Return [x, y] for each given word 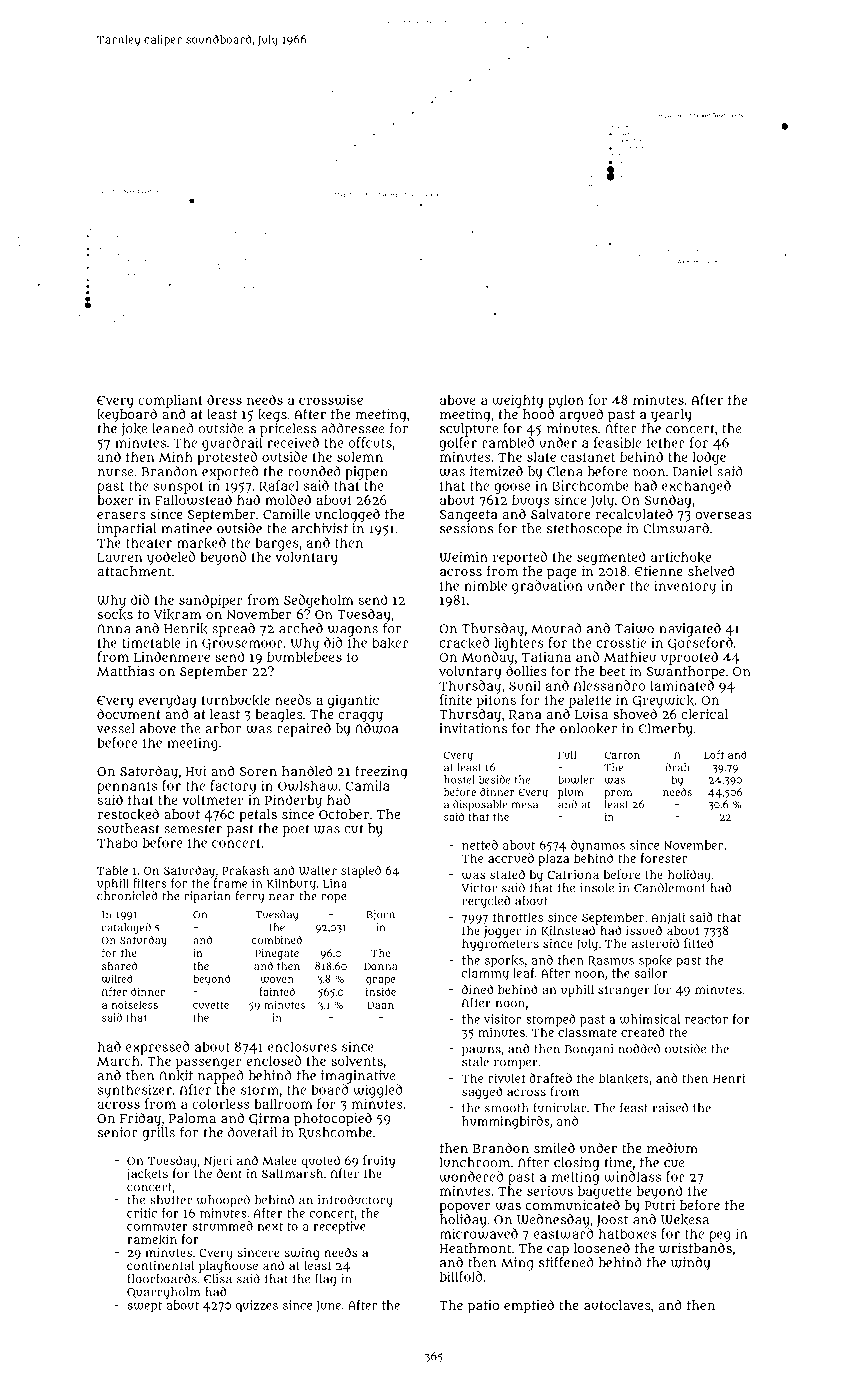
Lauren [119, 557]
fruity [379, 1161]
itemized [496, 471]
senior [118, 1132]
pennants [127, 787]
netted [480, 845]
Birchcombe [590, 485]
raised [670, 1108]
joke [134, 430]
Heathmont [476, 1248]
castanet [588, 457]
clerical [704, 714]
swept [145, 1306]
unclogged [347, 516]
